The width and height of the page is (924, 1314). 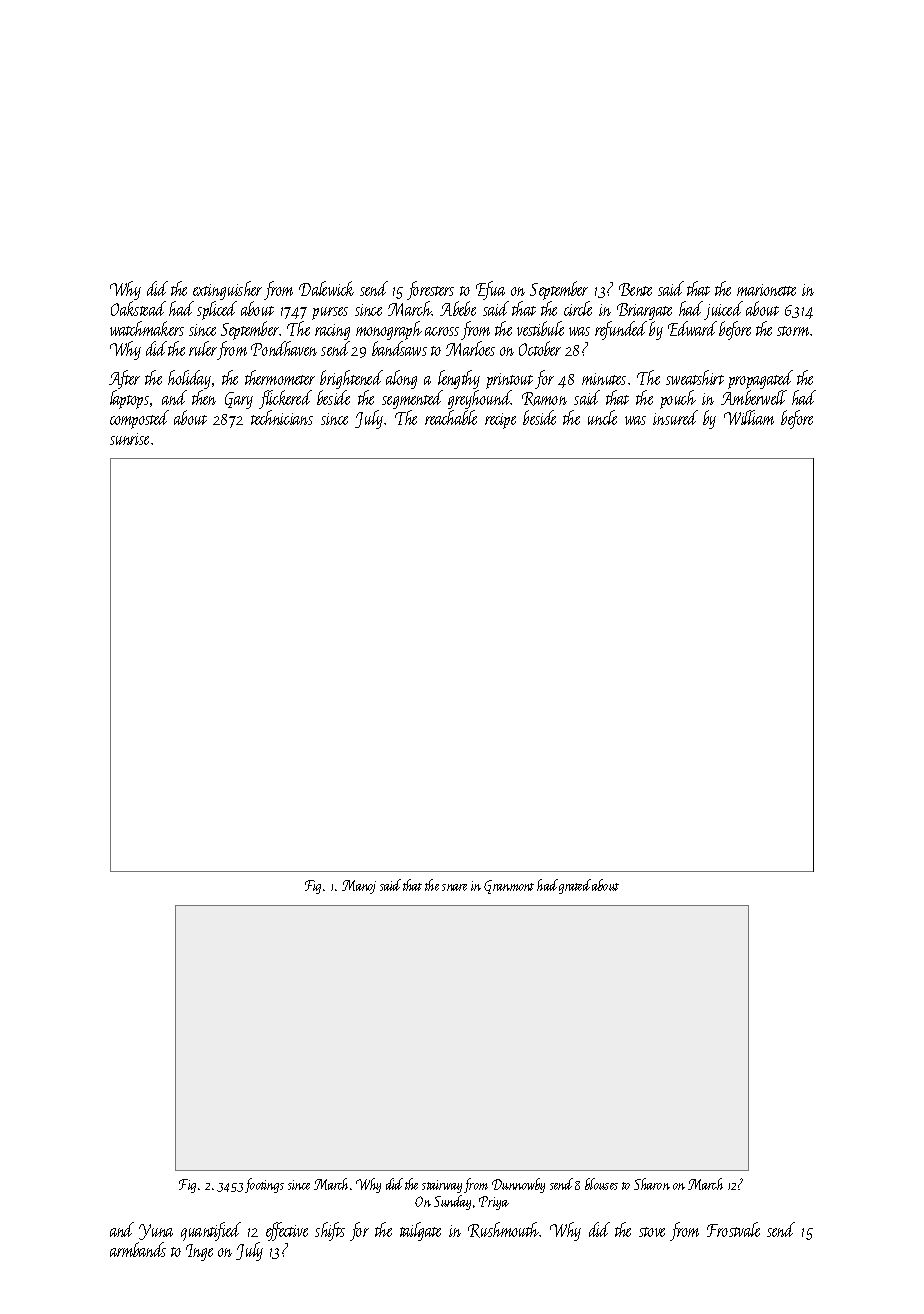 What do you see at coordinates (503, 1230) in the page?
I see `Rushmouth` at bounding box center [503, 1230].
